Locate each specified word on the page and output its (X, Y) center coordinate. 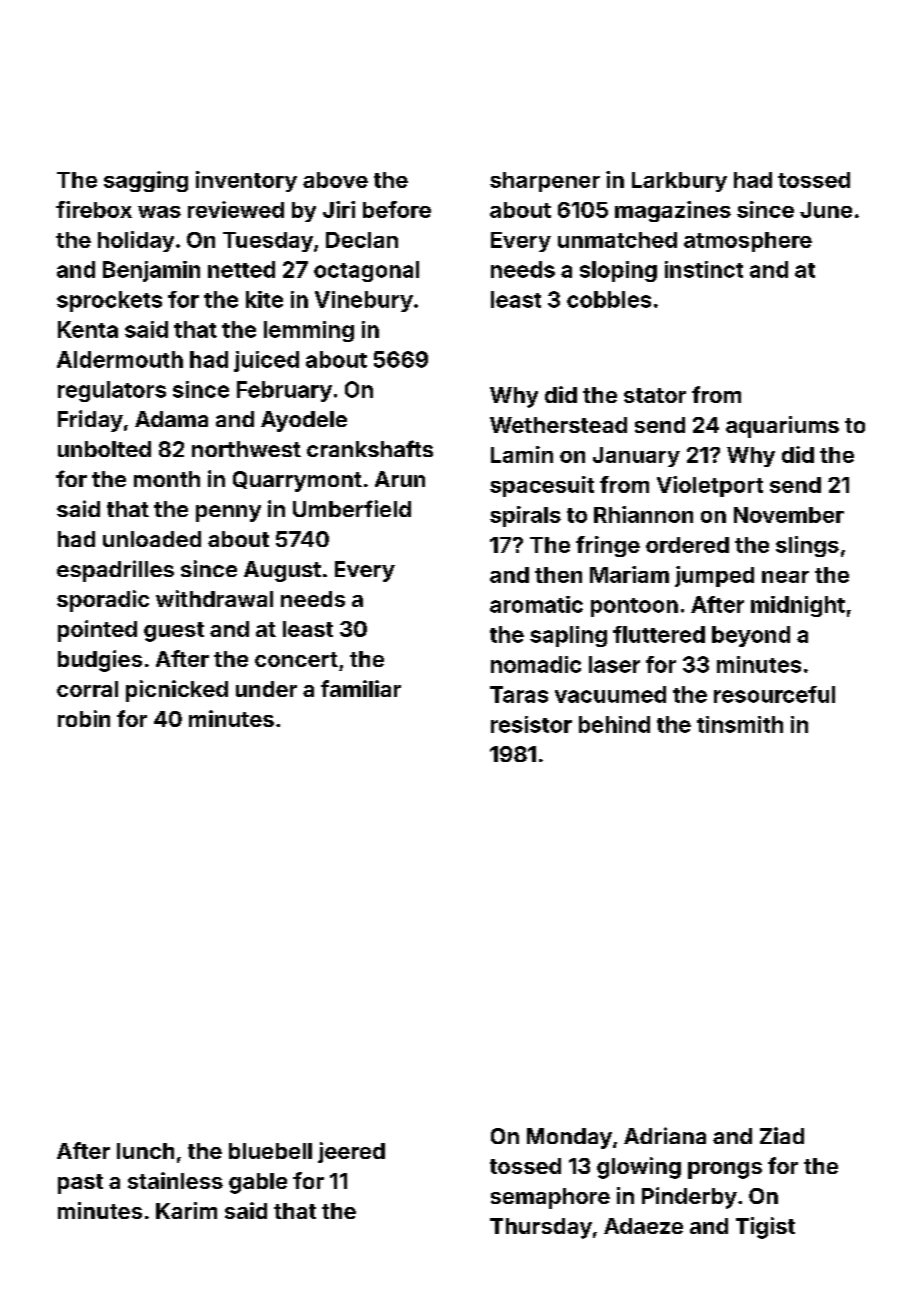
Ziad (782, 1135)
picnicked (177, 691)
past (80, 1184)
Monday (569, 1138)
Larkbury (679, 182)
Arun (400, 479)
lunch (145, 1151)
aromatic (536, 604)
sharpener (545, 182)
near (785, 577)
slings (807, 546)
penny (228, 513)
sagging (146, 181)
